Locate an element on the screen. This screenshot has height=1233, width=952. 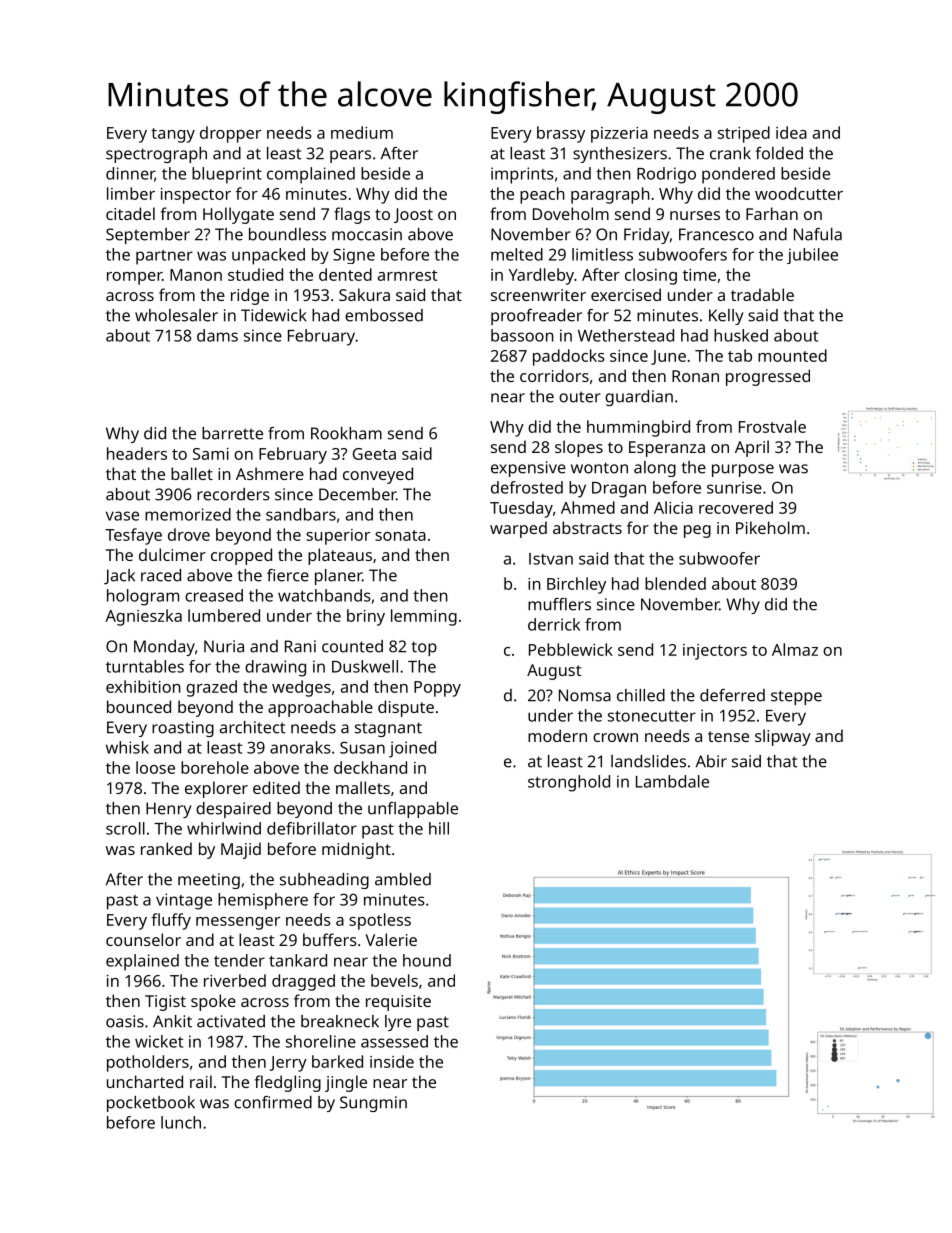
dulcimer is located at coordinates (172, 554).
